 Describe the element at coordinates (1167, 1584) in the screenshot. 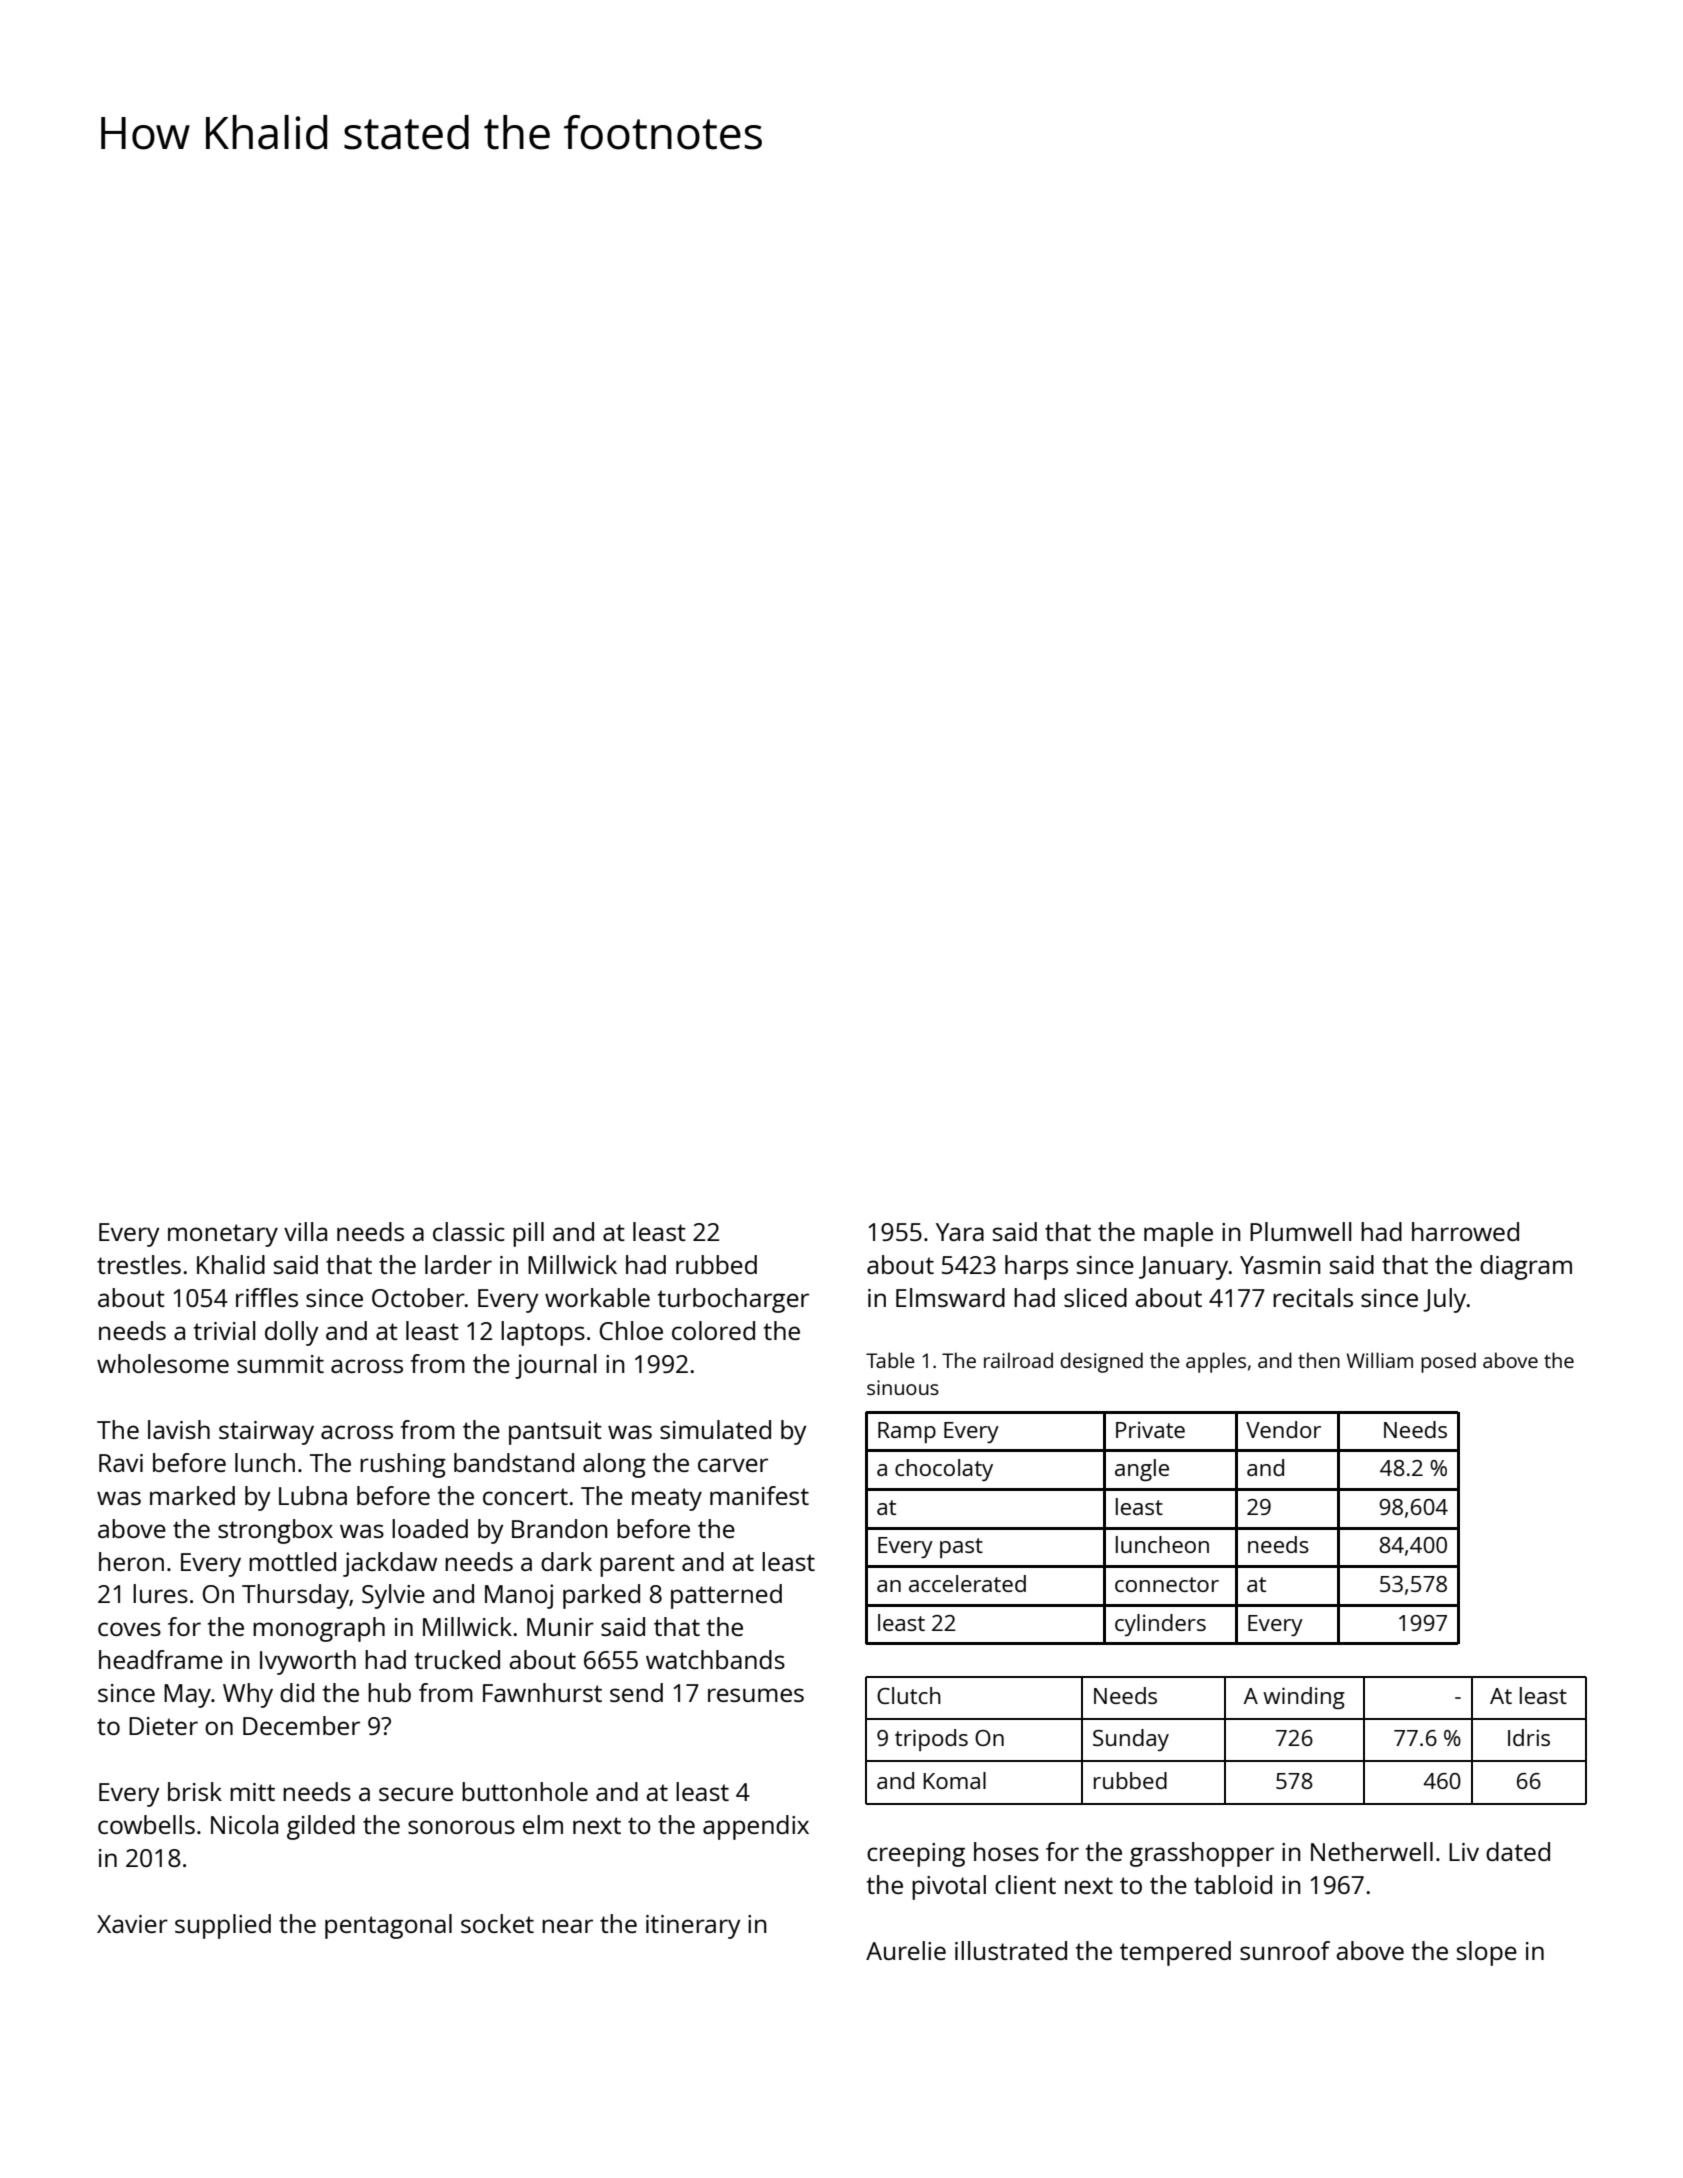

I see `connector` at that location.
